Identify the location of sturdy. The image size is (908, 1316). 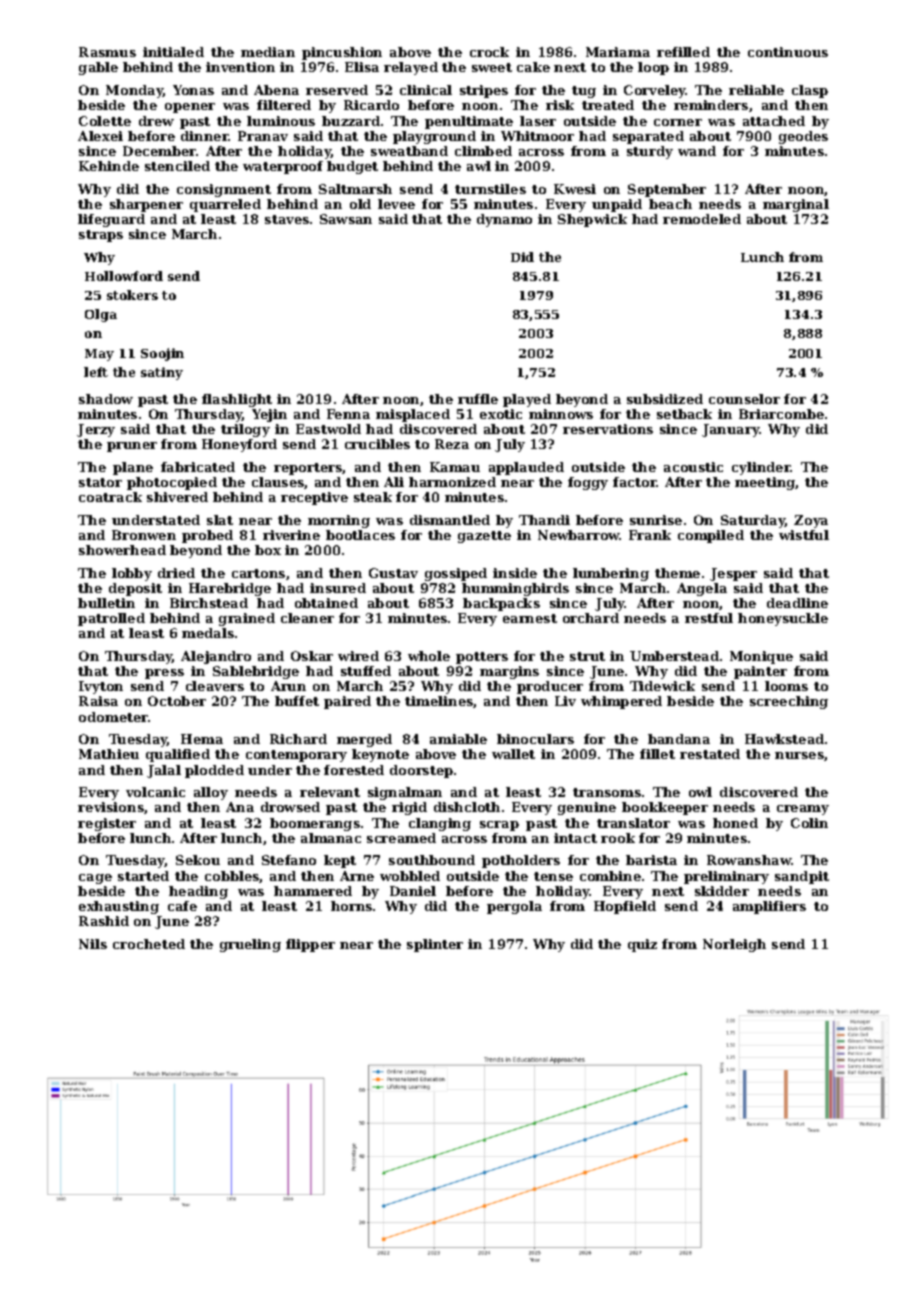
(650, 152).
